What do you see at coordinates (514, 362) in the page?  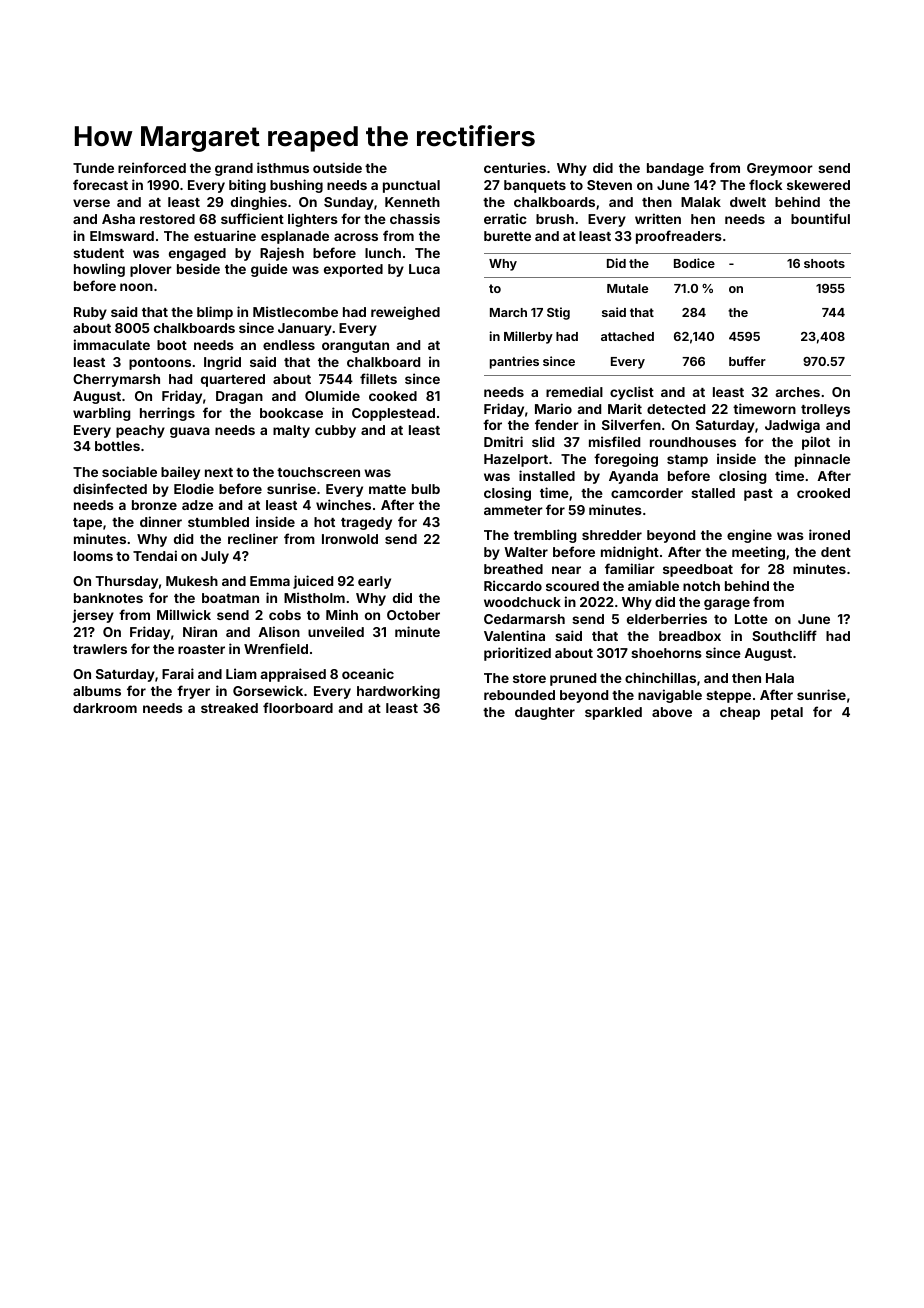 I see `pantries` at bounding box center [514, 362].
